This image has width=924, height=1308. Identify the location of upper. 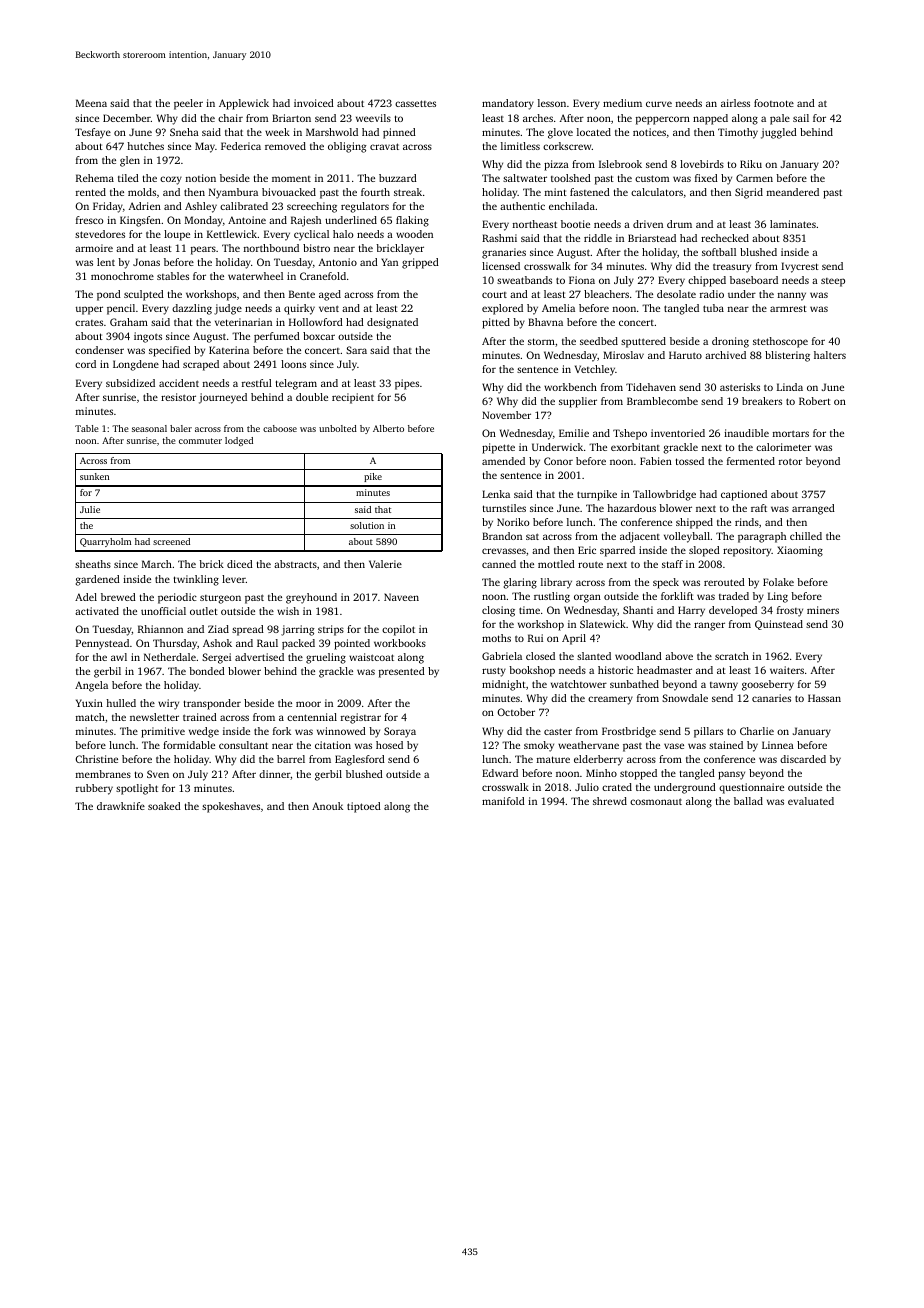
(89, 310).
